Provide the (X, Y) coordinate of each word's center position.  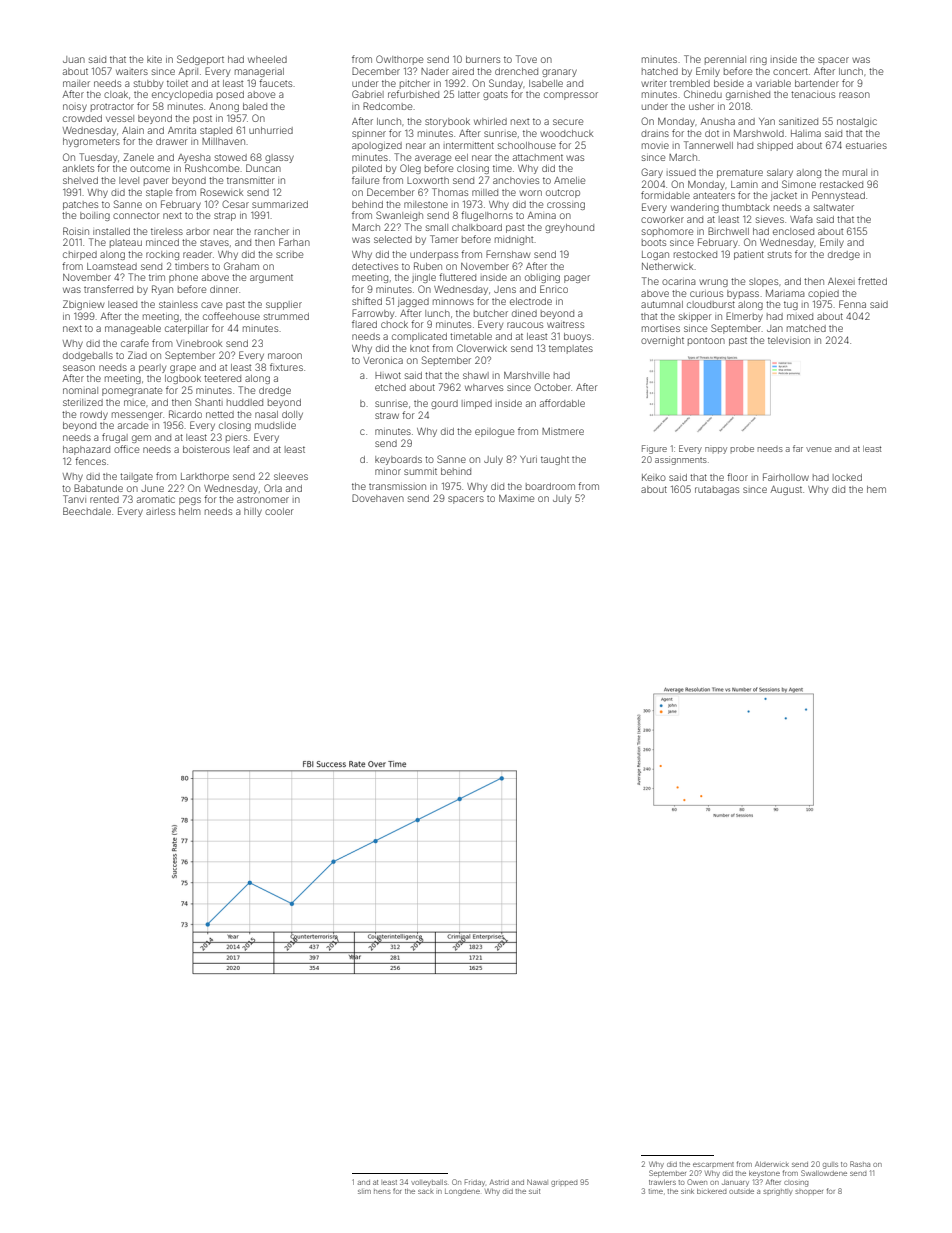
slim (364, 1191)
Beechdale (87, 511)
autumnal (662, 304)
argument (271, 278)
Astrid (499, 1182)
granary (559, 73)
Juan (74, 59)
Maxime (516, 498)
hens (382, 1191)
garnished (748, 95)
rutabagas (717, 490)
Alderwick (772, 1164)
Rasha (860, 1164)
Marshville (527, 375)
